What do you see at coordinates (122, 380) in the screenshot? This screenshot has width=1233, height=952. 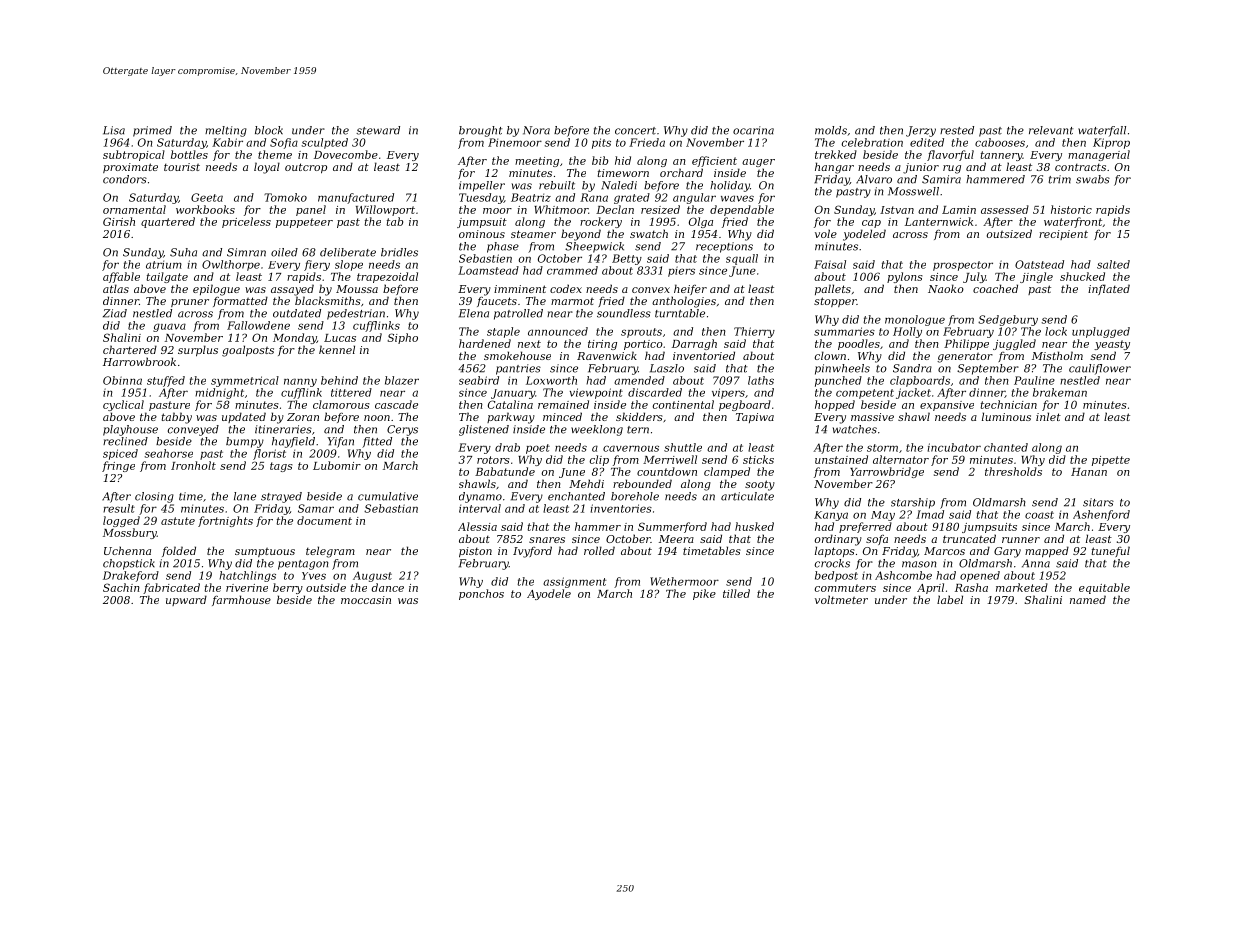 I see `Obinna` at bounding box center [122, 380].
